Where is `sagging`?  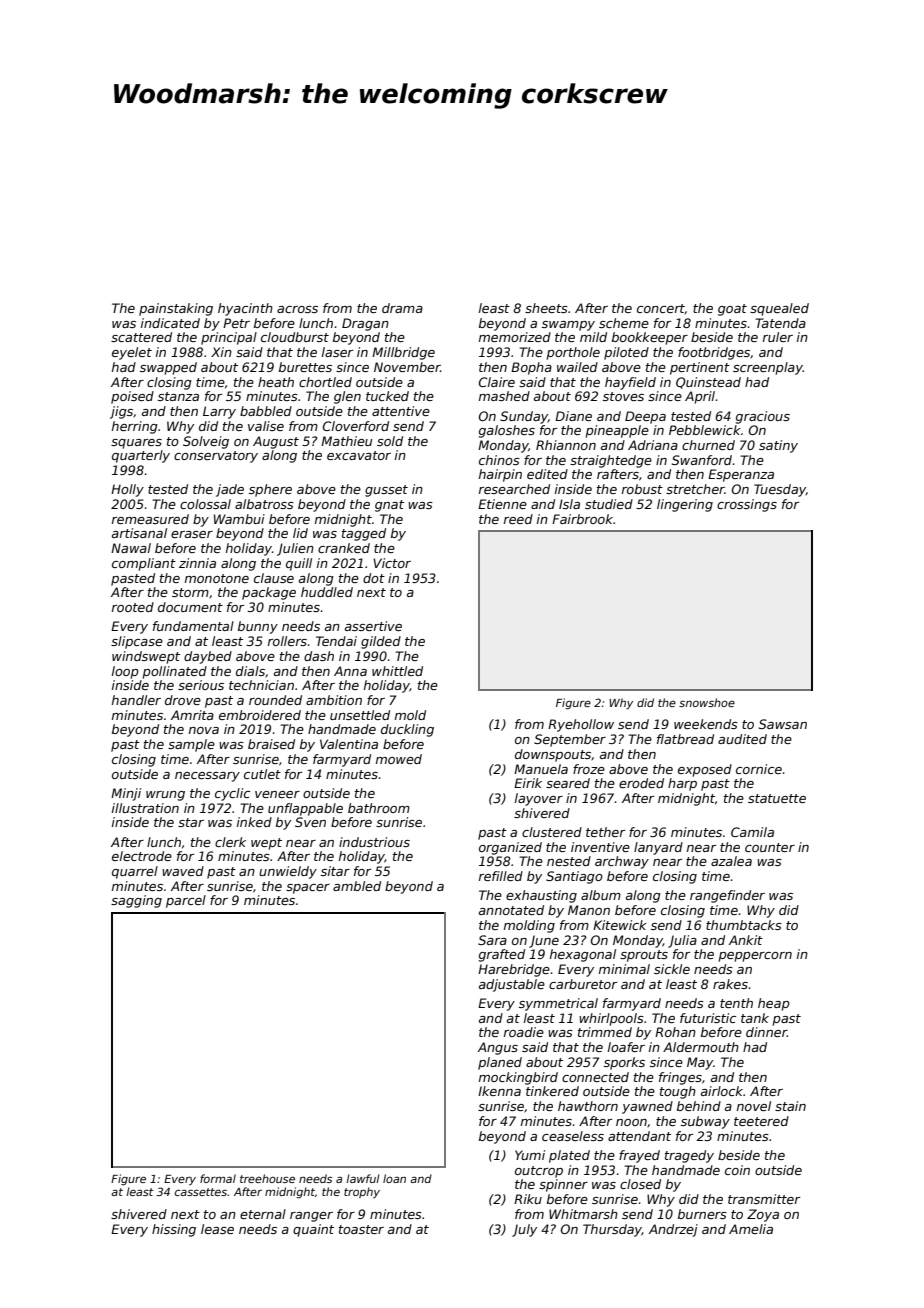
sagging is located at coordinates (136, 901).
